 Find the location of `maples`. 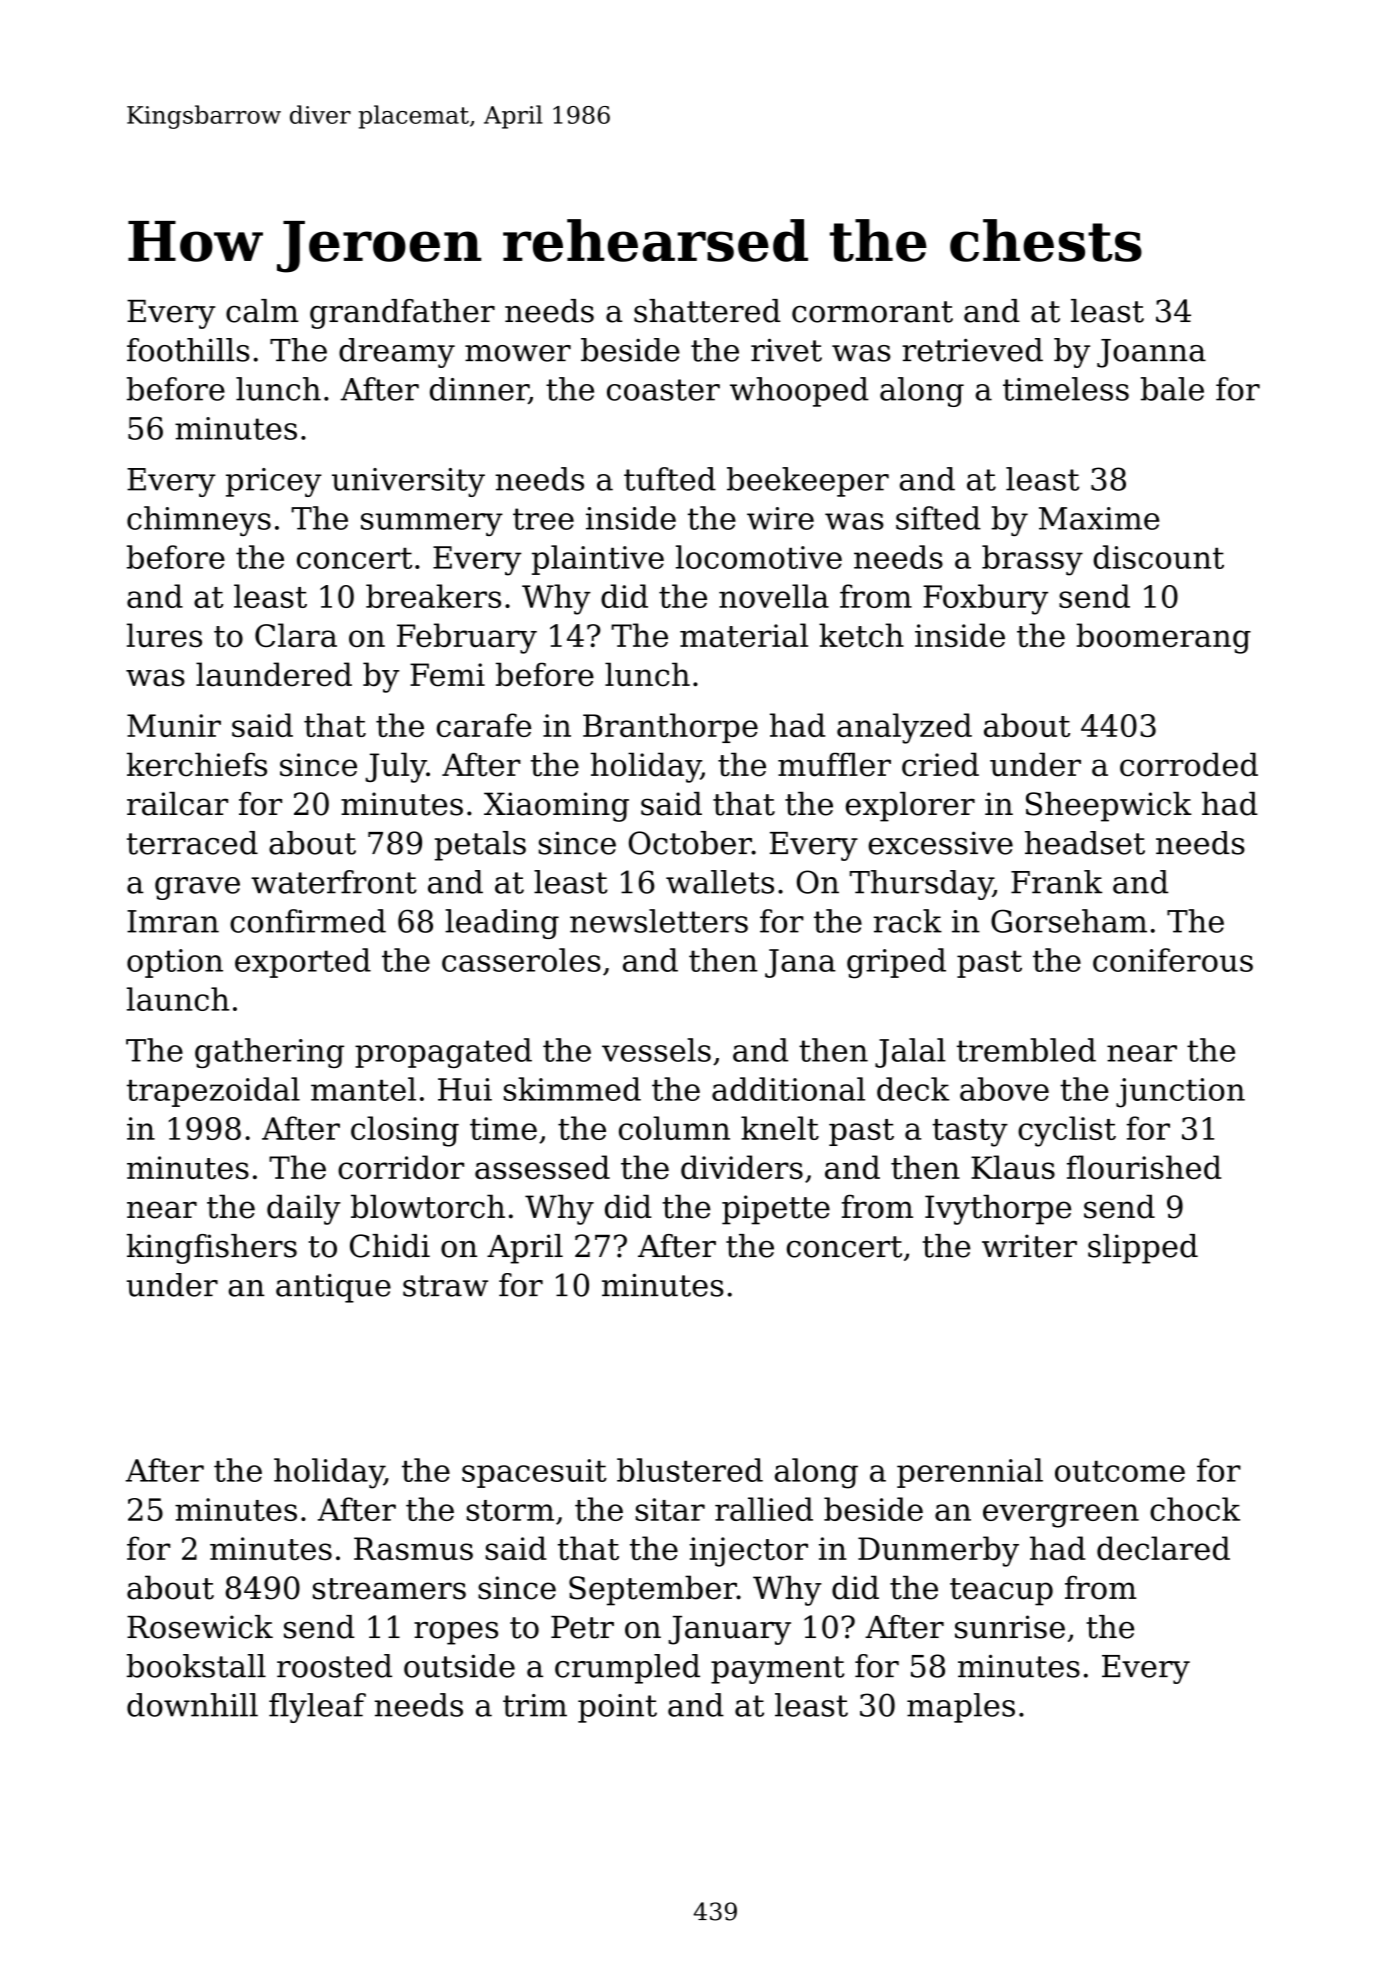

maples is located at coordinates (961, 1708).
